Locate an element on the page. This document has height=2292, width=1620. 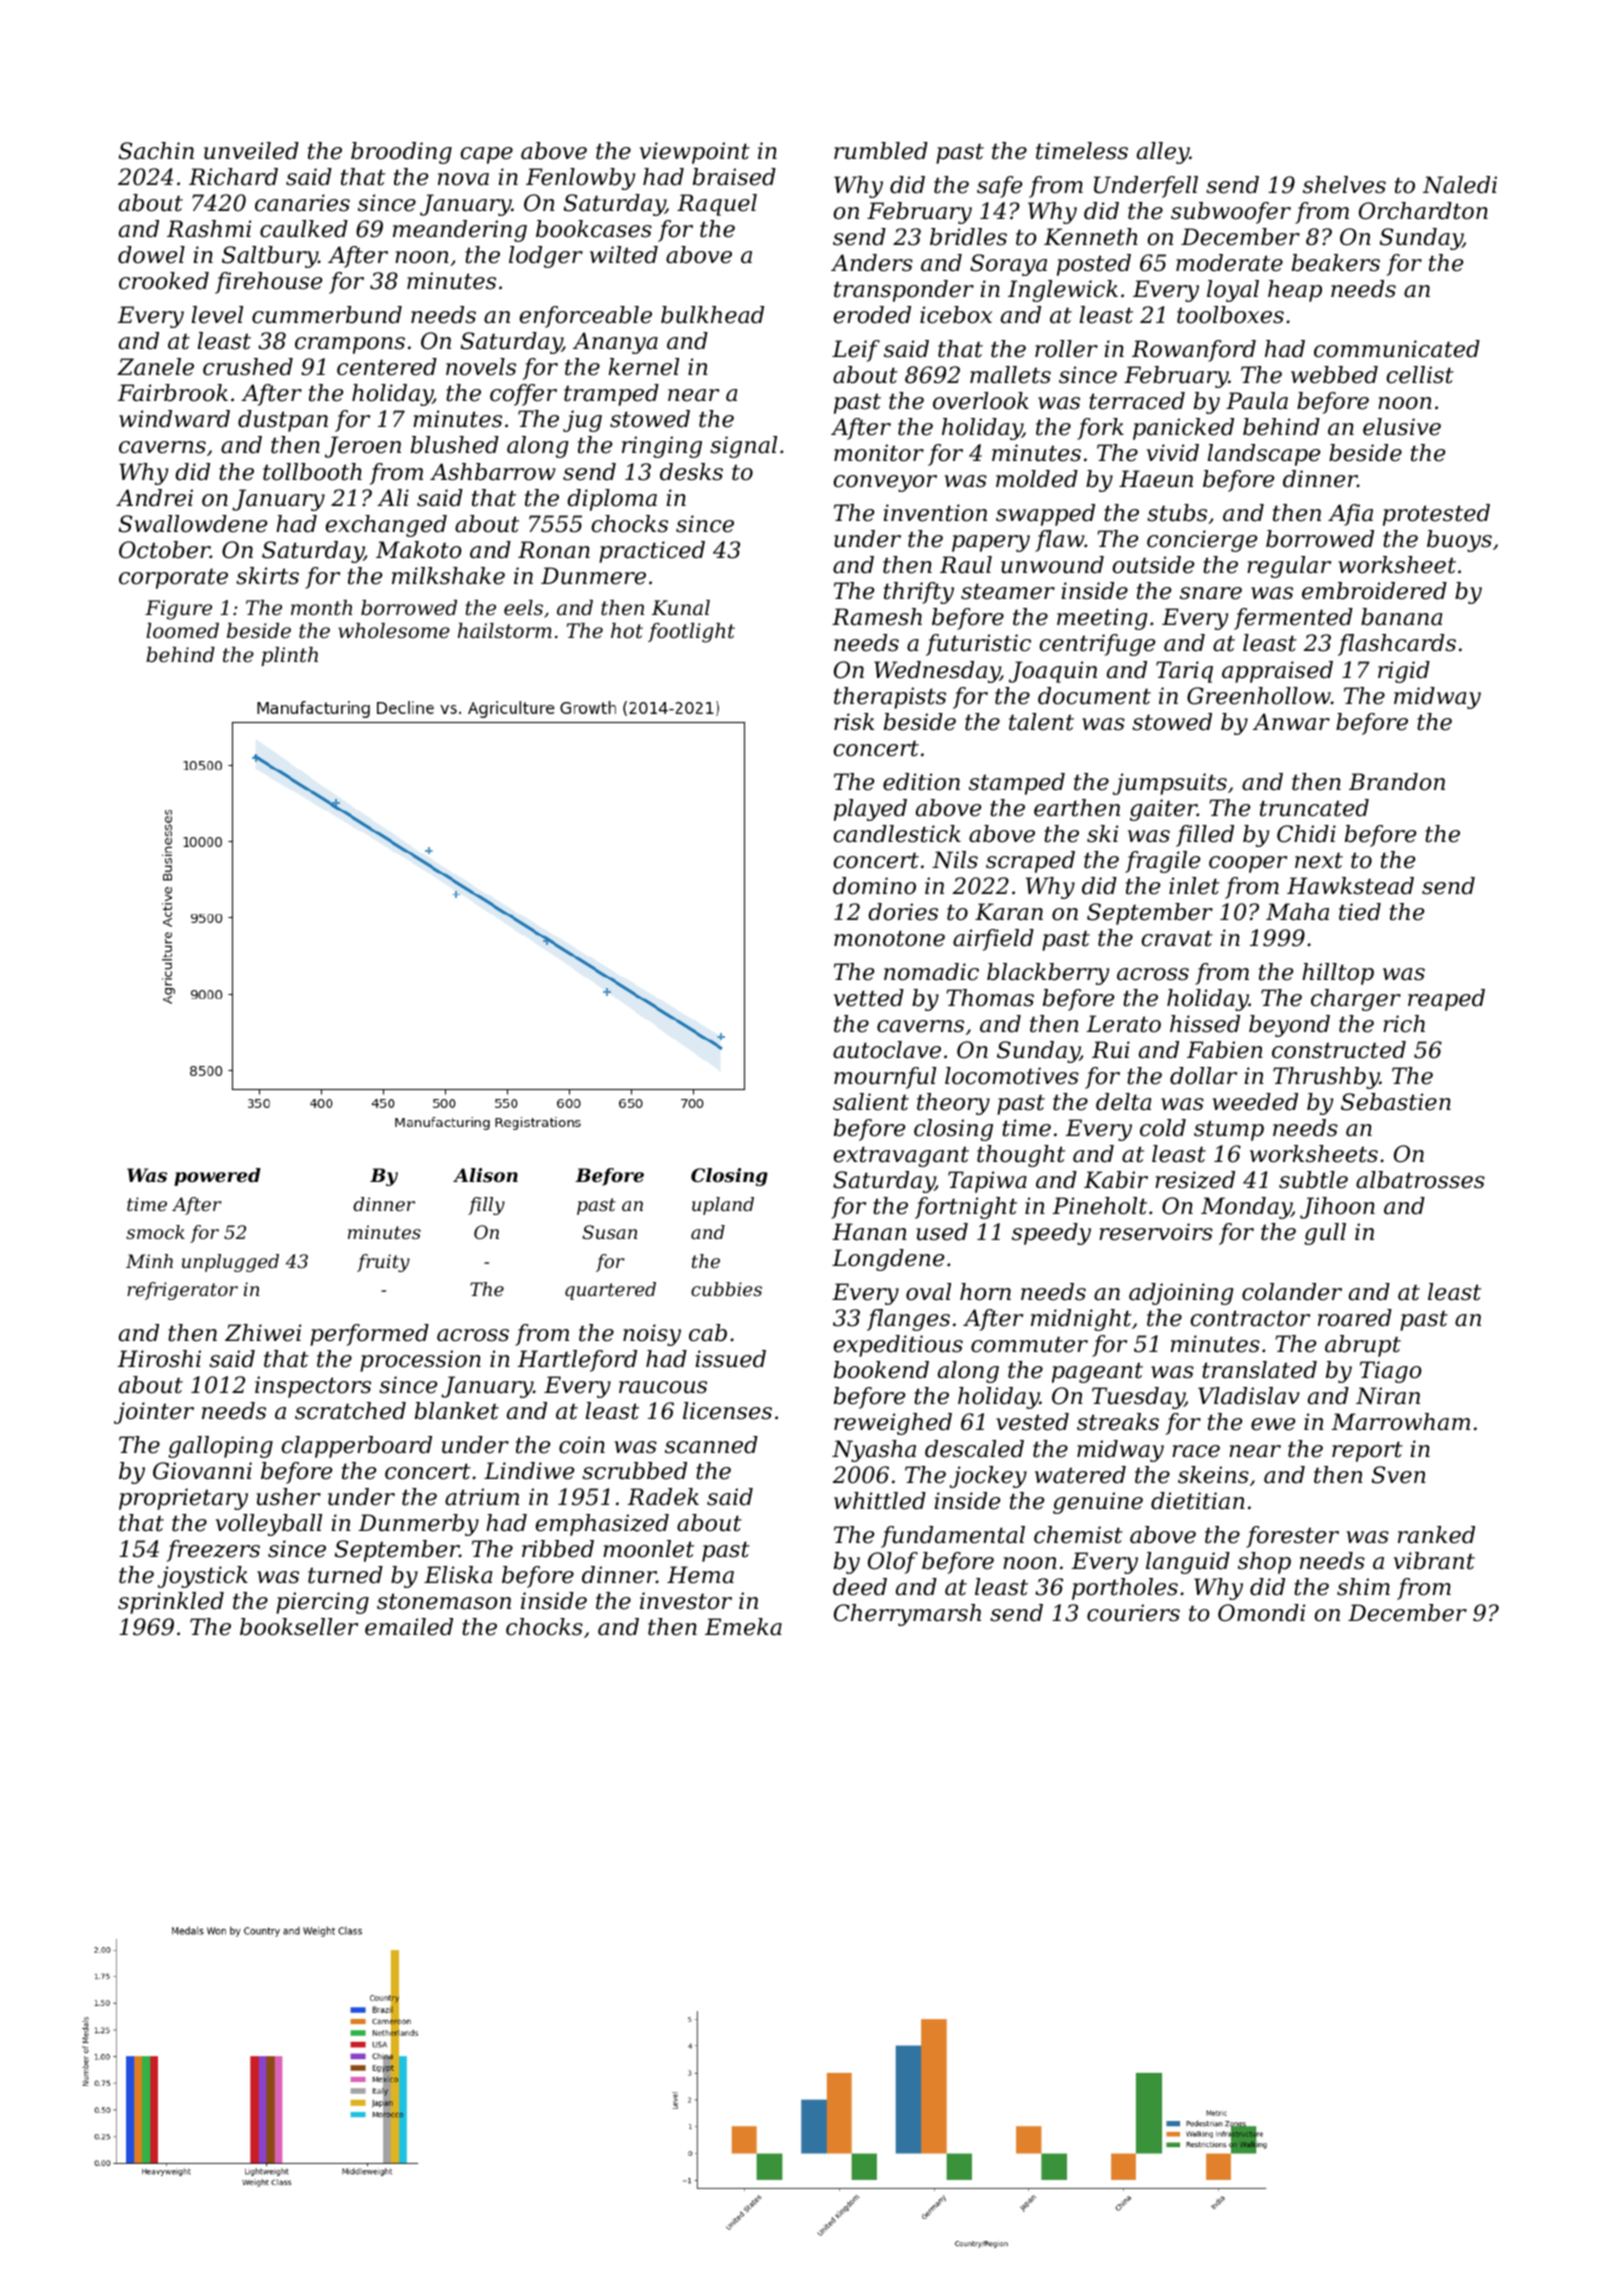
Naledi is located at coordinates (1460, 185).
